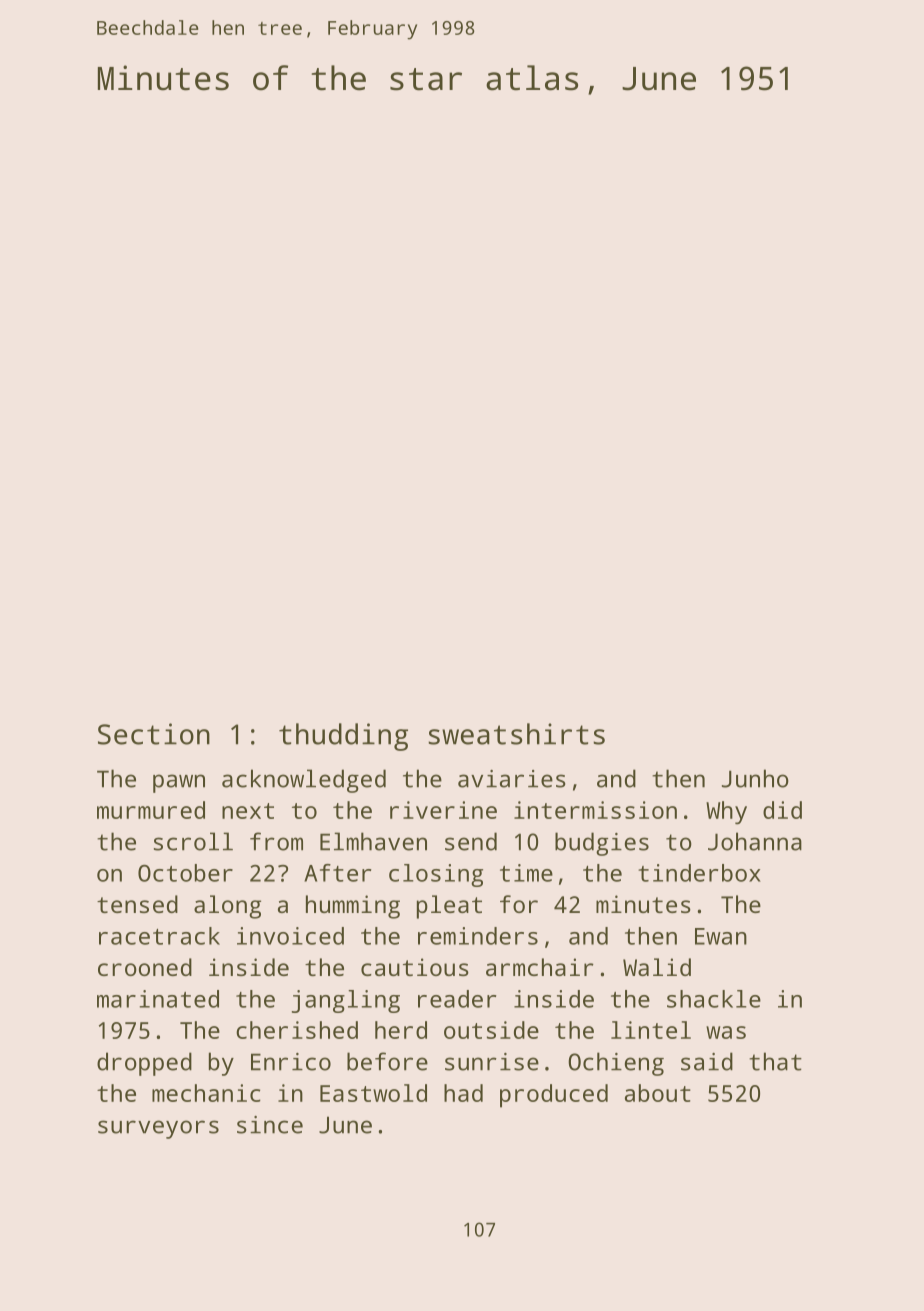  I want to click on Ewan, so click(721, 936).
